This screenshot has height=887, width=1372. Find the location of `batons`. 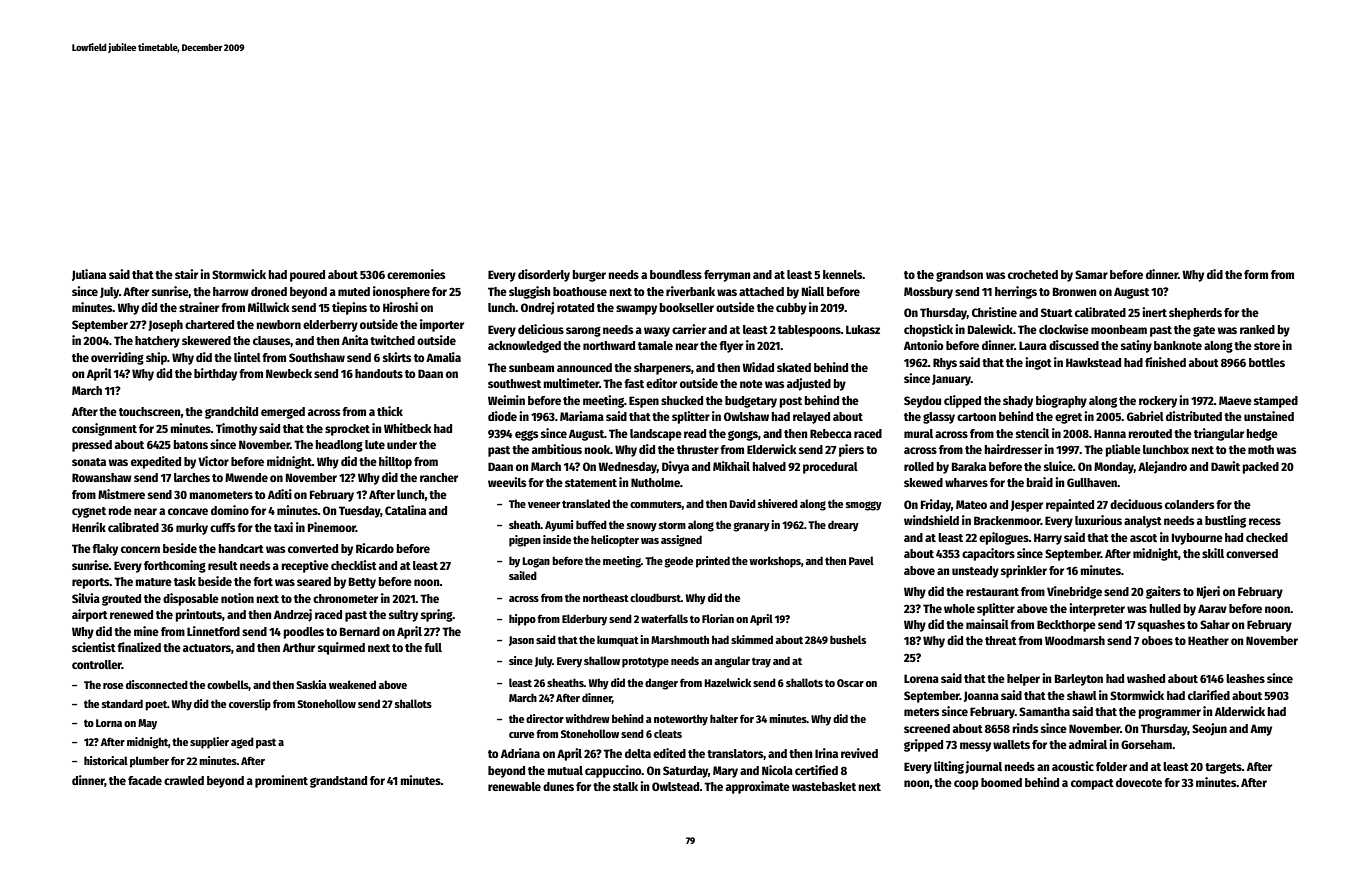

batons is located at coordinates (191, 444).
